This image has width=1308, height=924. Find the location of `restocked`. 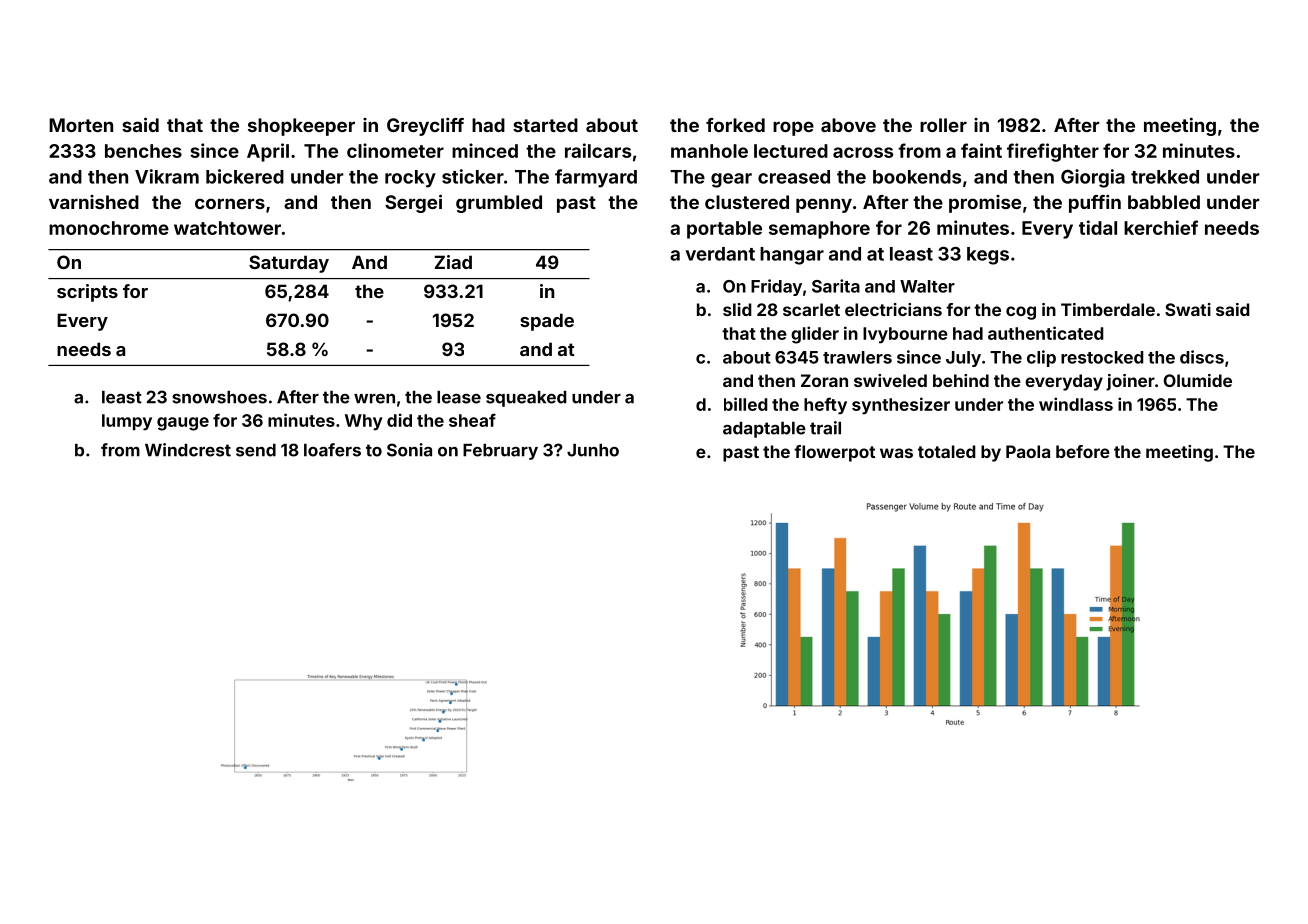

restocked is located at coordinates (1102, 357).
